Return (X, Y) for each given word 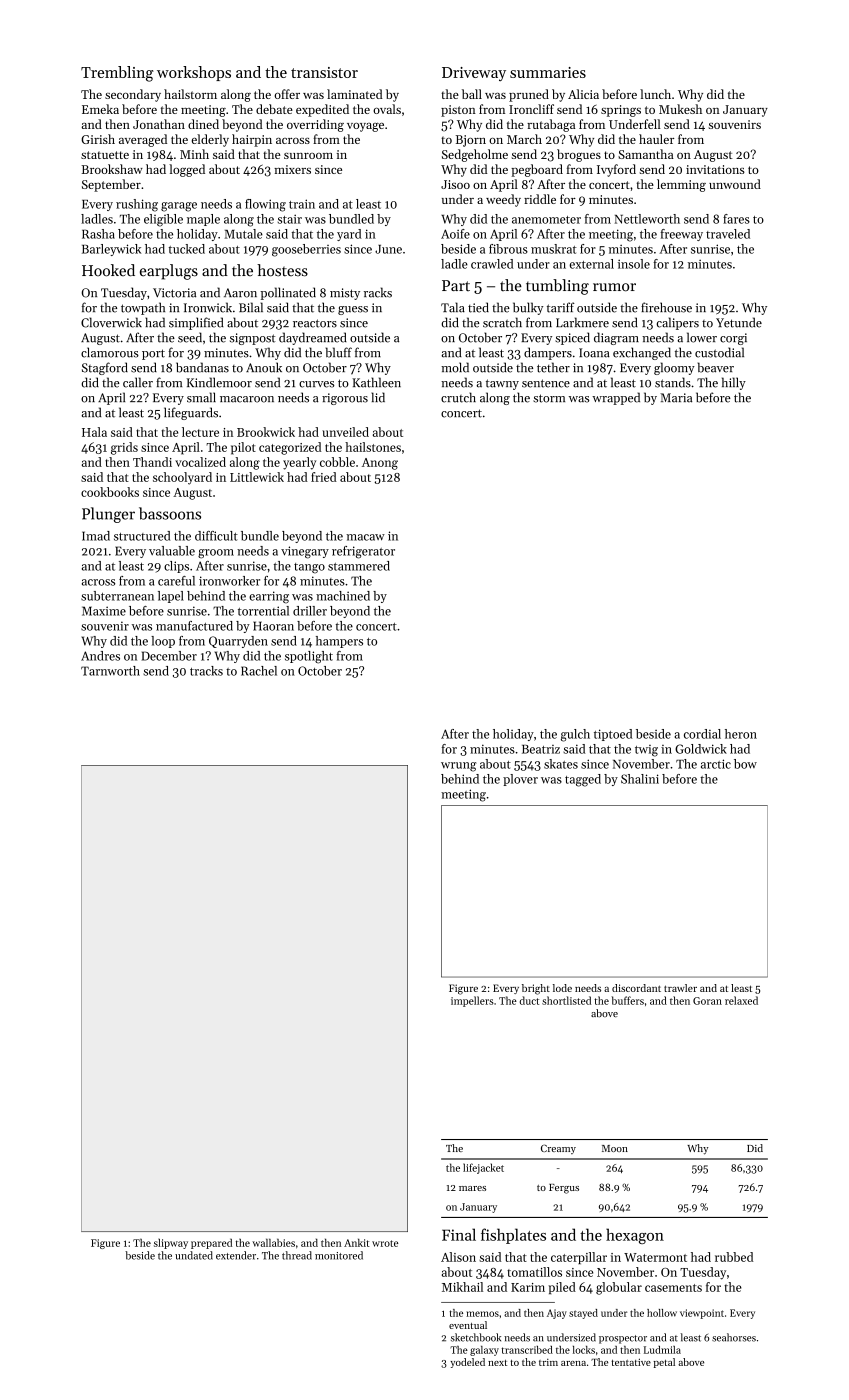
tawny (502, 384)
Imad (96, 536)
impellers (472, 1001)
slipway (171, 1244)
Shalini (640, 779)
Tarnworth (110, 671)
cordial (702, 734)
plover (520, 780)
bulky (528, 308)
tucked (187, 249)
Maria (676, 398)
